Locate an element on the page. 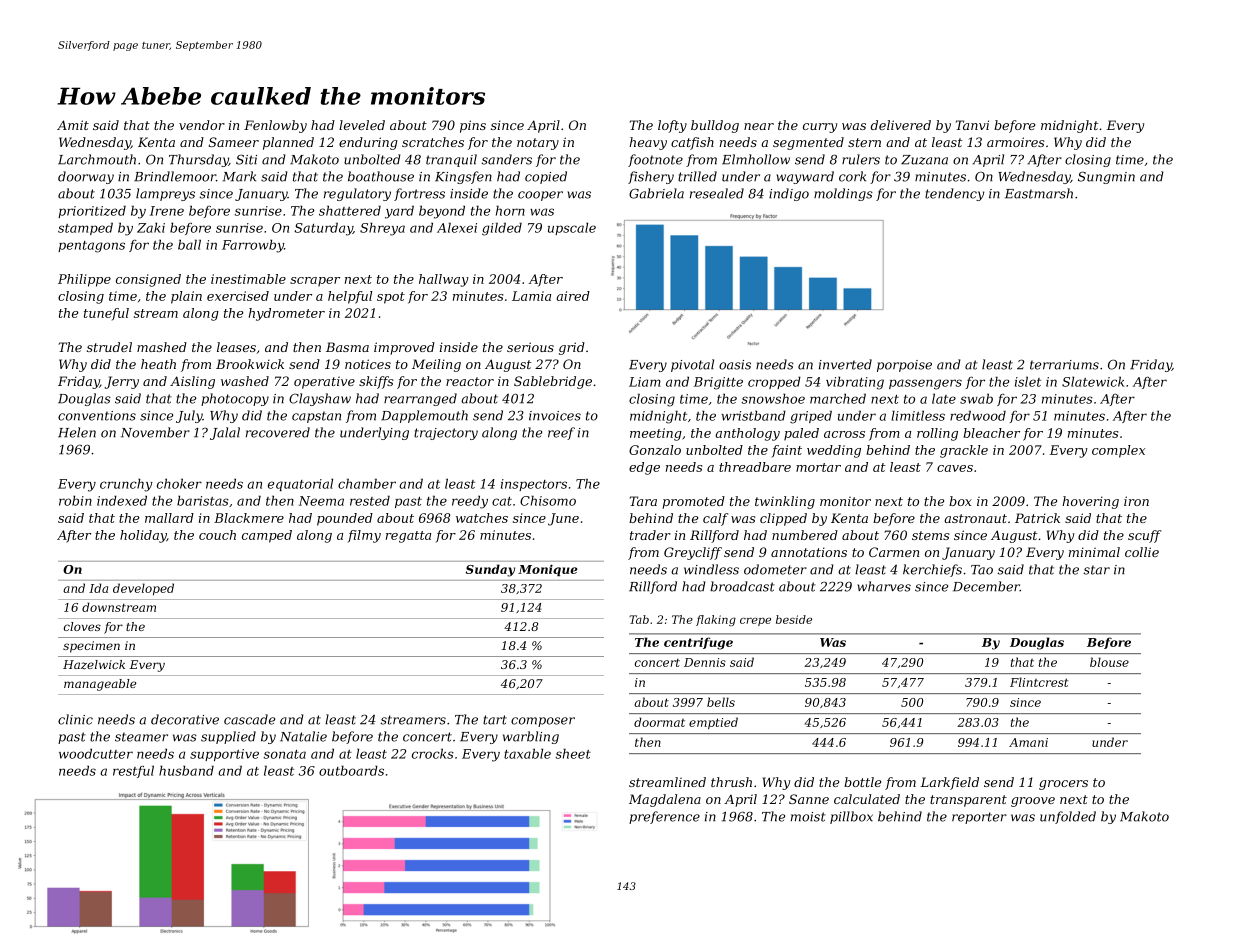 The height and width of the page is (952, 1233). Sungmin is located at coordinates (1106, 177).
